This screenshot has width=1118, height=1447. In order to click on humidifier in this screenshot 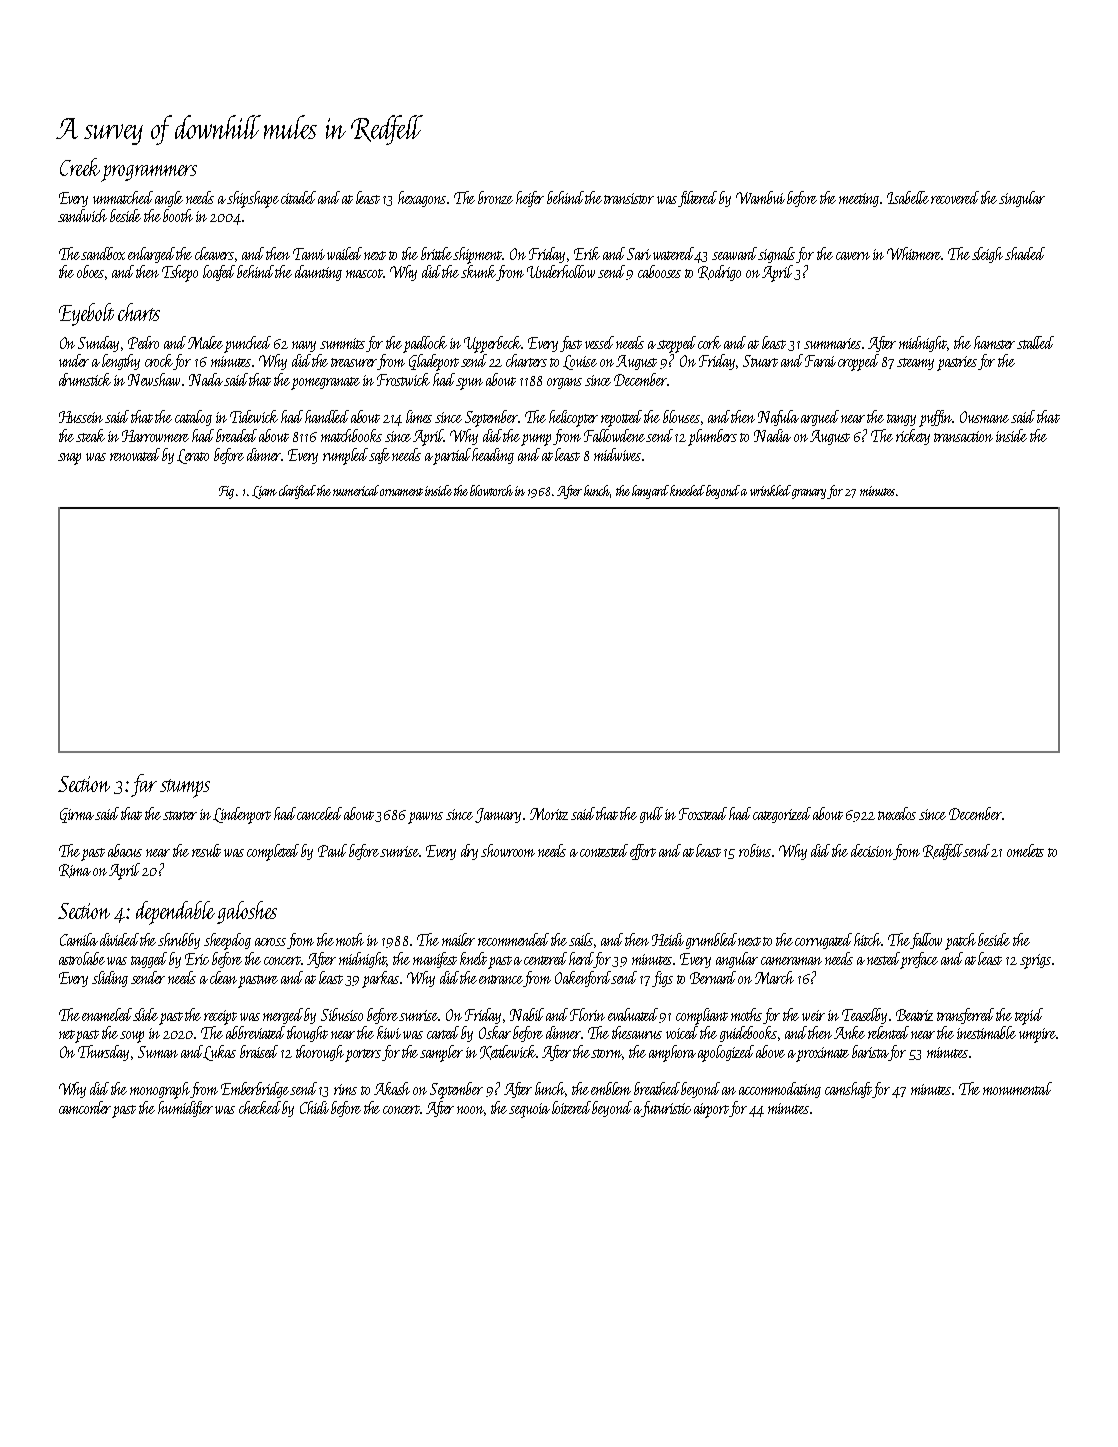, I will do `click(185, 1109)`.
